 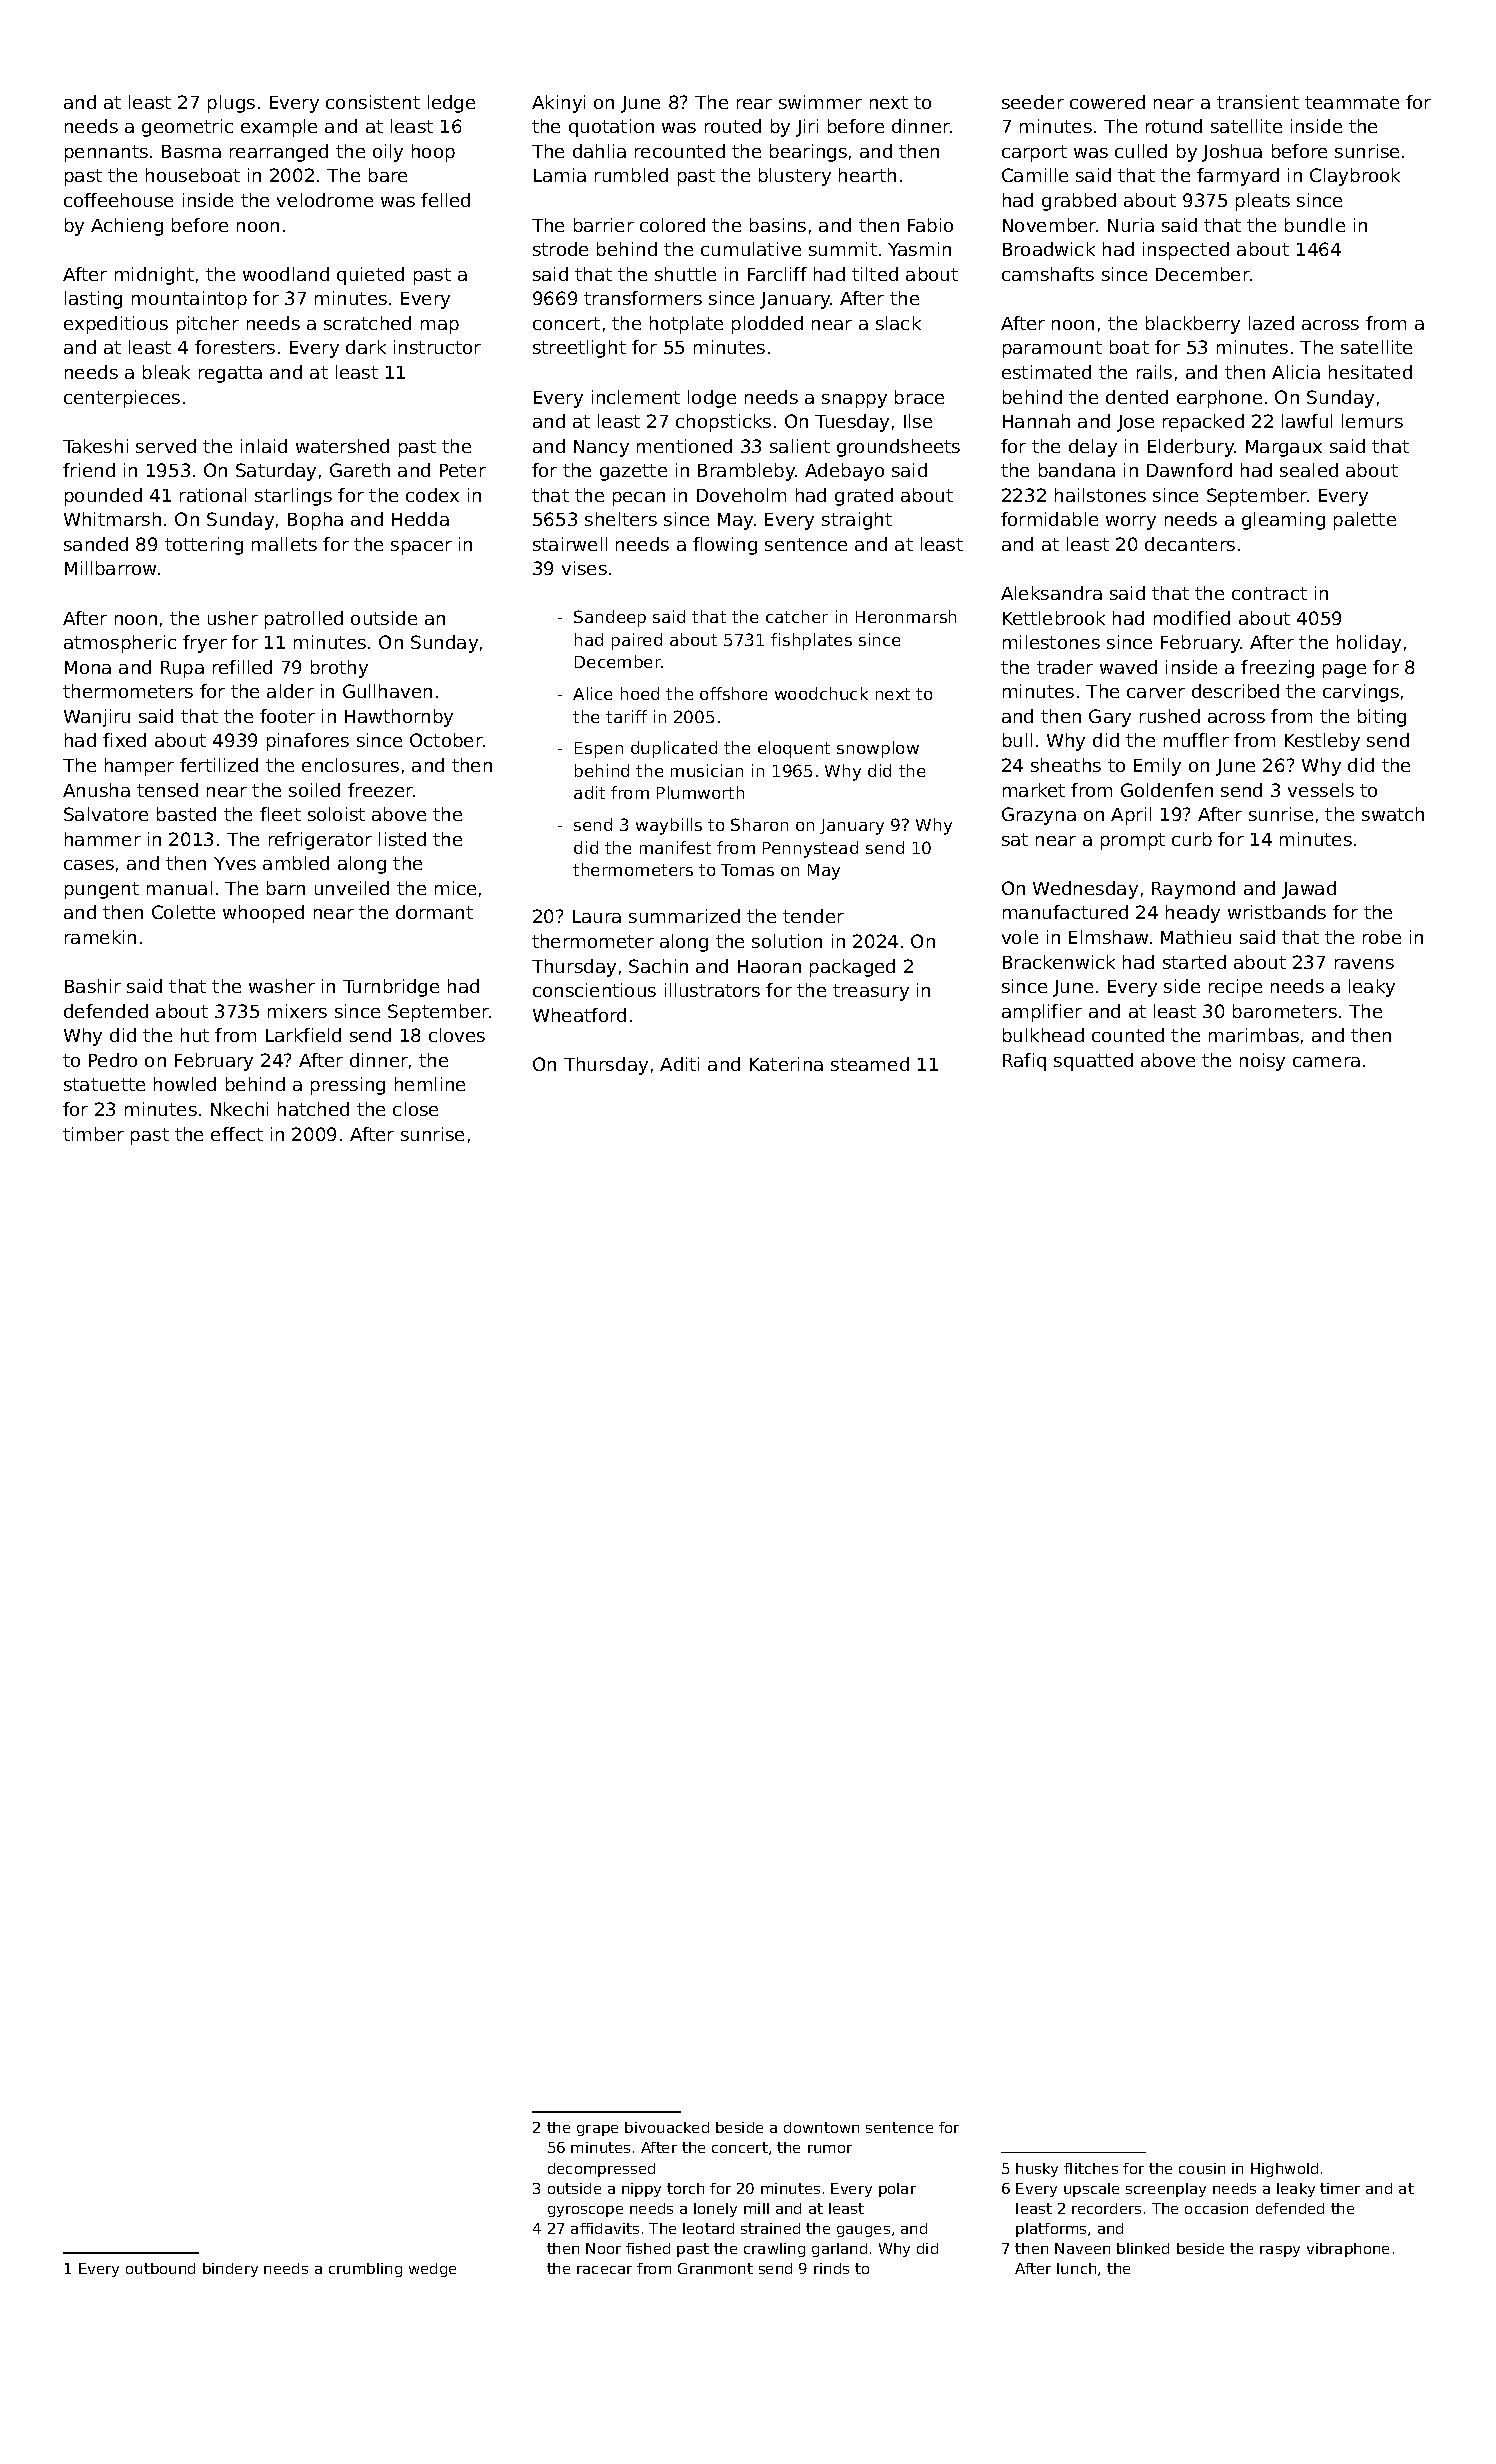 What do you see at coordinates (93, 1134) in the page?
I see `timber` at bounding box center [93, 1134].
